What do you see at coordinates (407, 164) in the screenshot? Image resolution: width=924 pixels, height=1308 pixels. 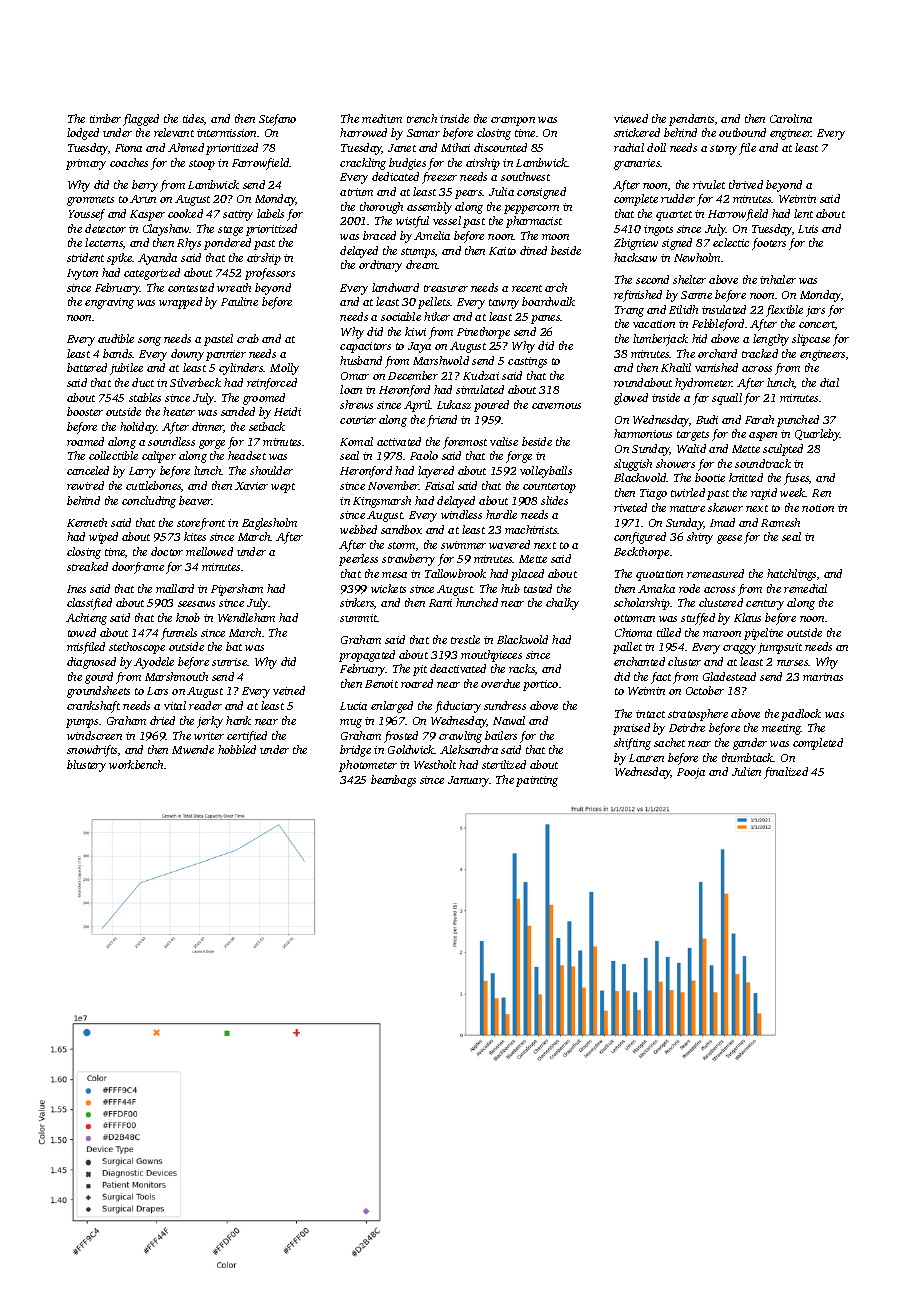 I see `budgies` at bounding box center [407, 164].
